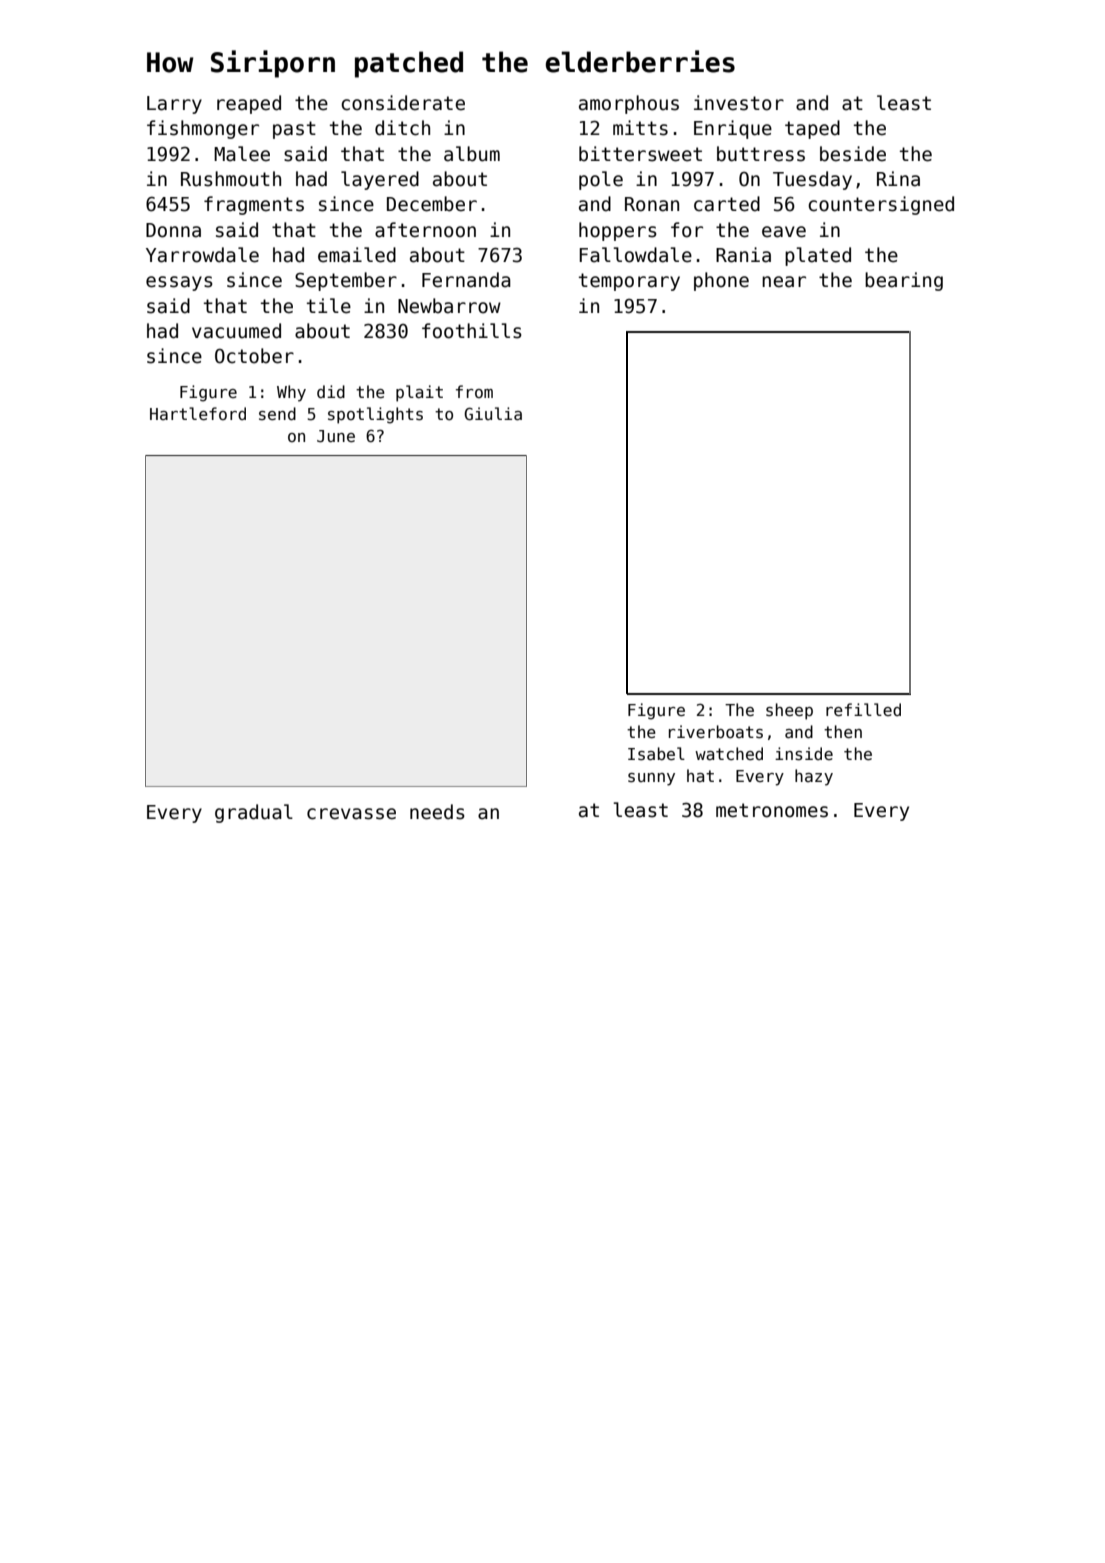 The width and height of the screenshot is (1105, 1563). I want to click on gradual, so click(254, 813).
